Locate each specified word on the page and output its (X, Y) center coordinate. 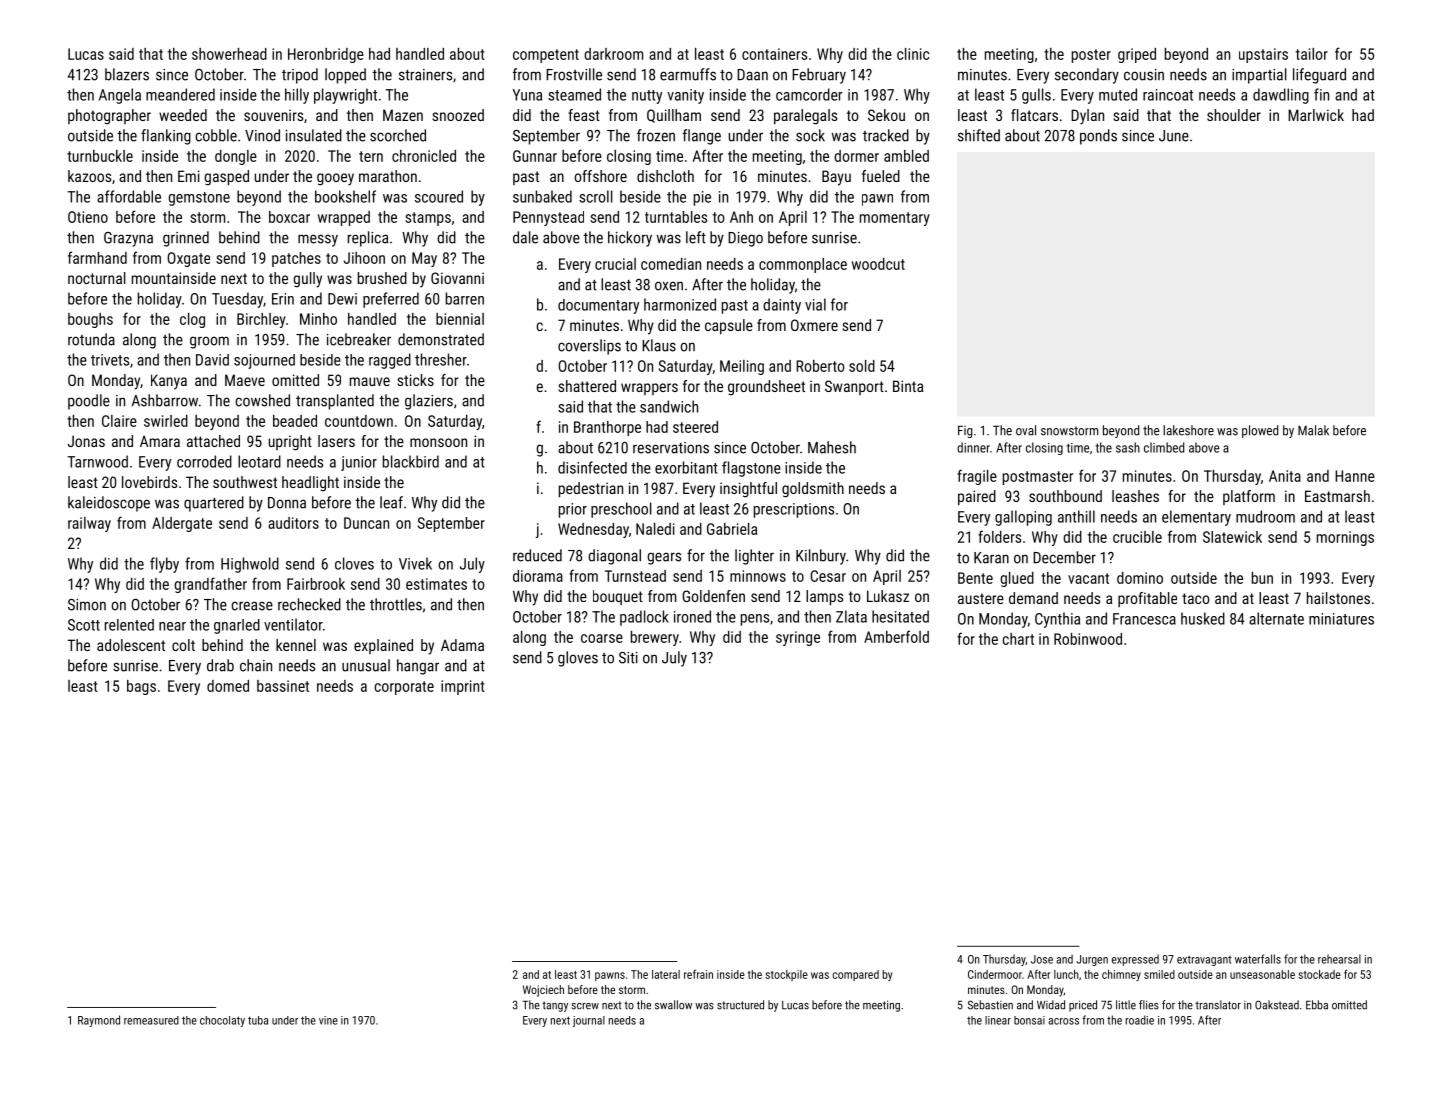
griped (1137, 55)
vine (328, 1020)
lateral (666, 974)
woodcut (878, 264)
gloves (578, 659)
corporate (404, 688)
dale (525, 237)
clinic (913, 54)
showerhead (229, 54)
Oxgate (188, 259)
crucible (1137, 537)
